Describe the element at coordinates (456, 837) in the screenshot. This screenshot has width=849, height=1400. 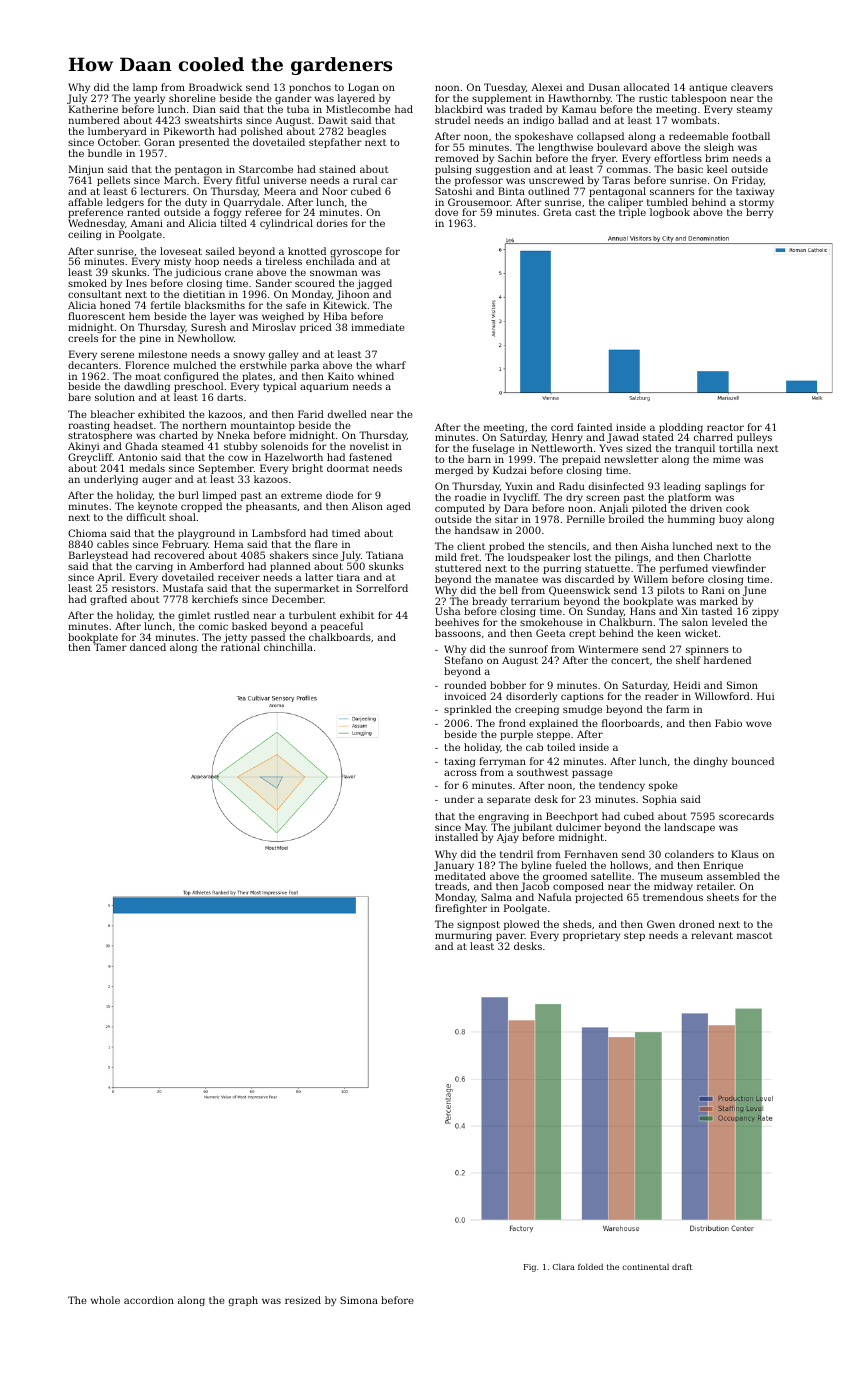
I see `installed` at that location.
